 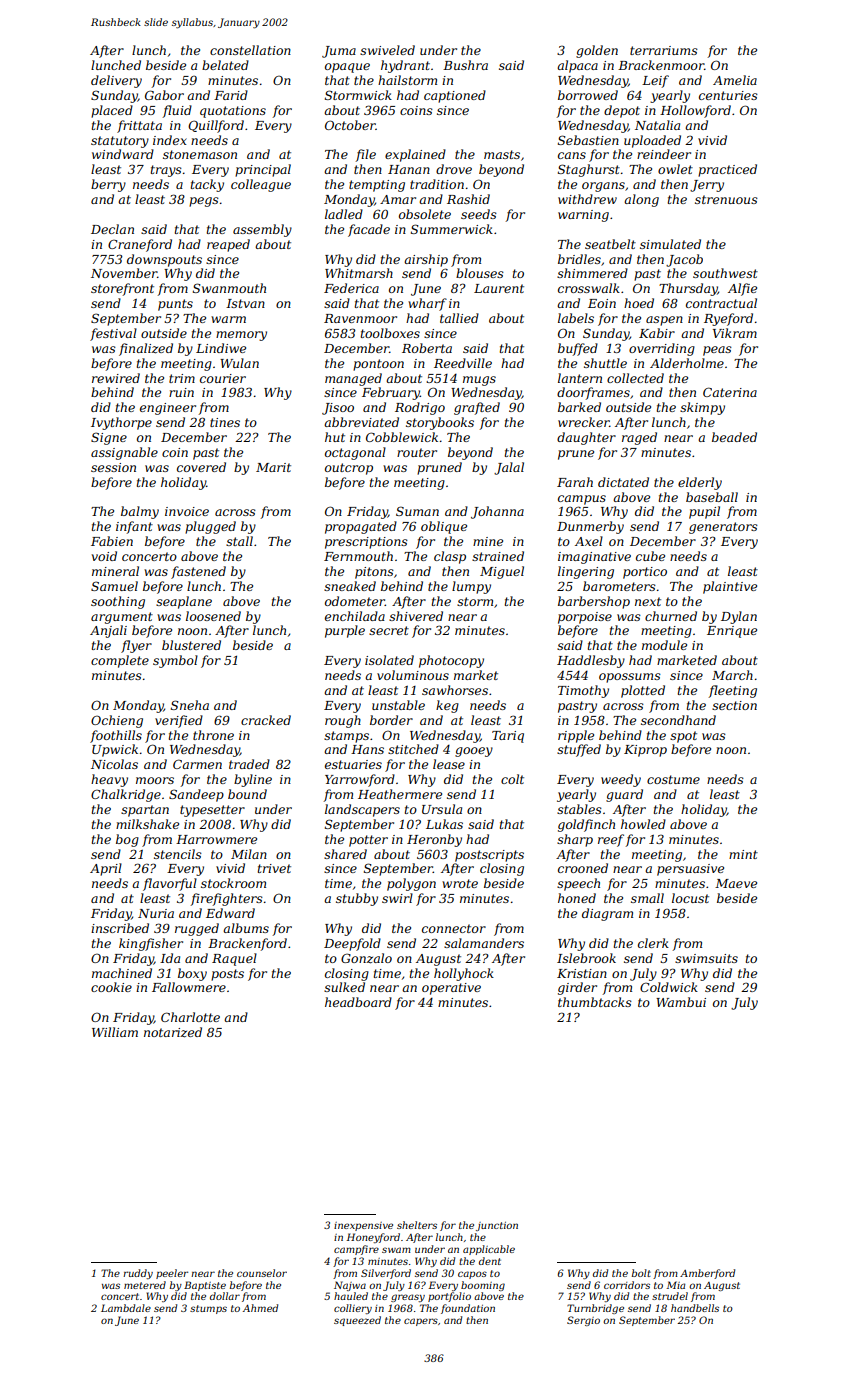 I want to click on organs, so click(x=603, y=187).
